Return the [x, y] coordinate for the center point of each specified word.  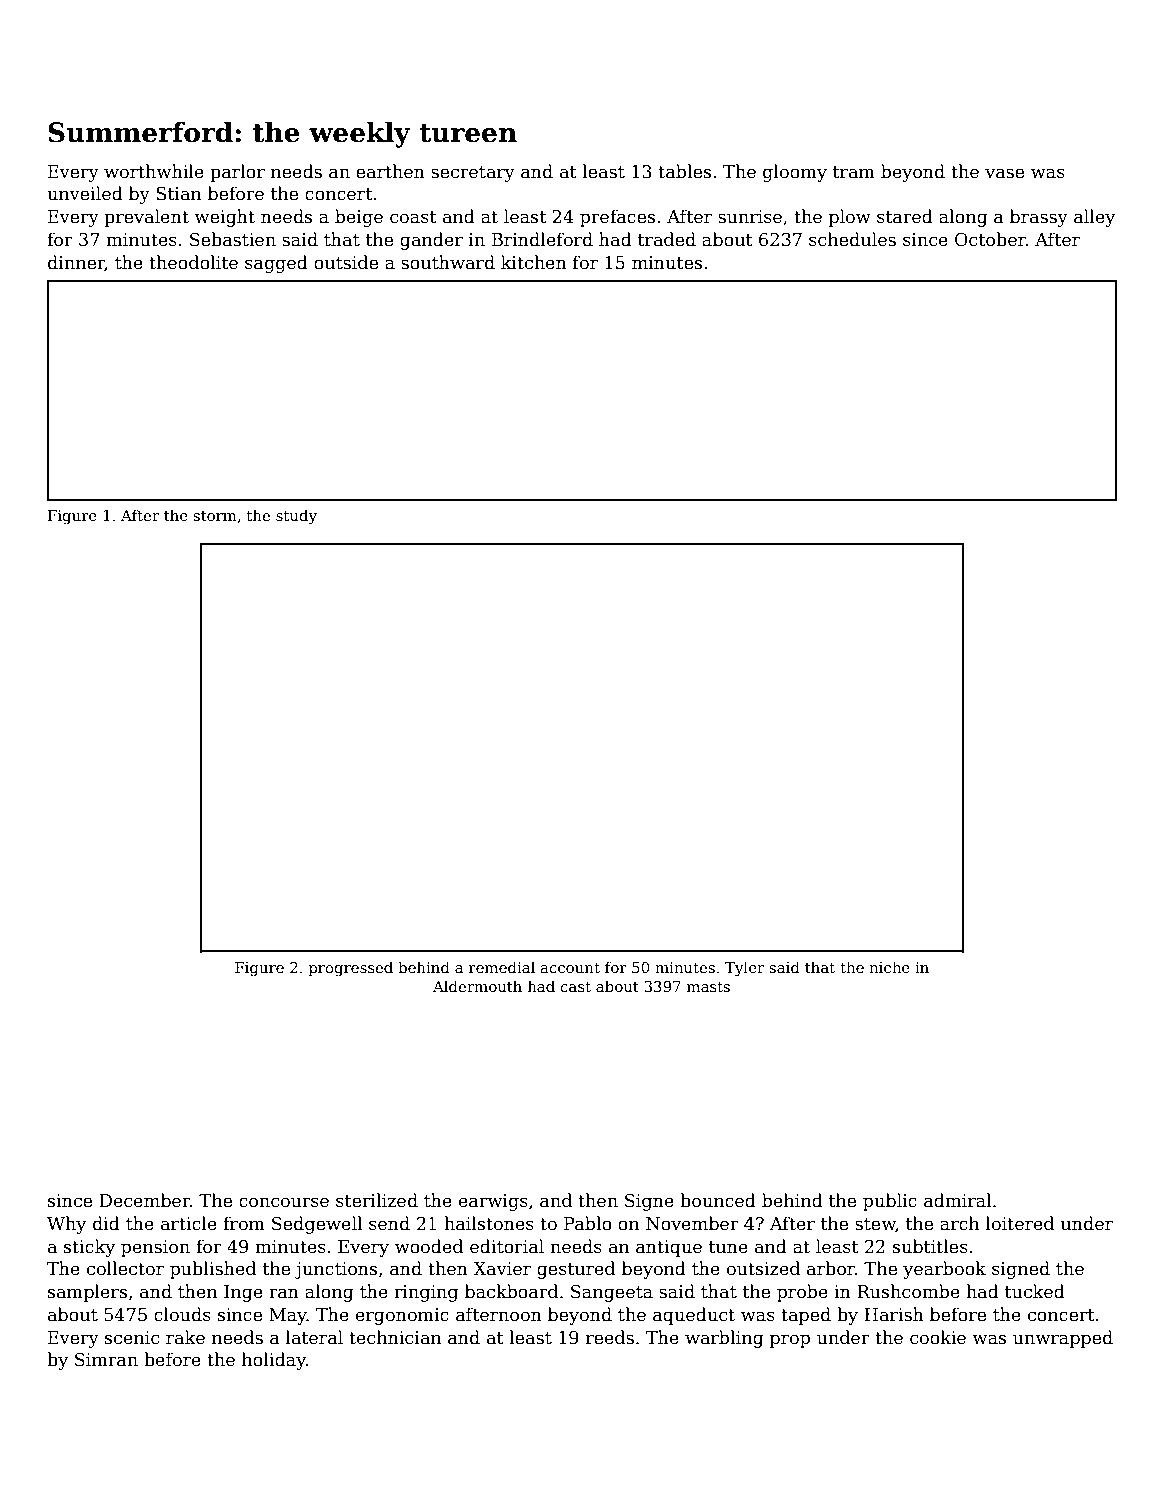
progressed [351, 969]
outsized [763, 1268]
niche [889, 967]
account [570, 968]
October [990, 239]
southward [448, 262]
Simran [106, 1360]
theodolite [193, 262]
